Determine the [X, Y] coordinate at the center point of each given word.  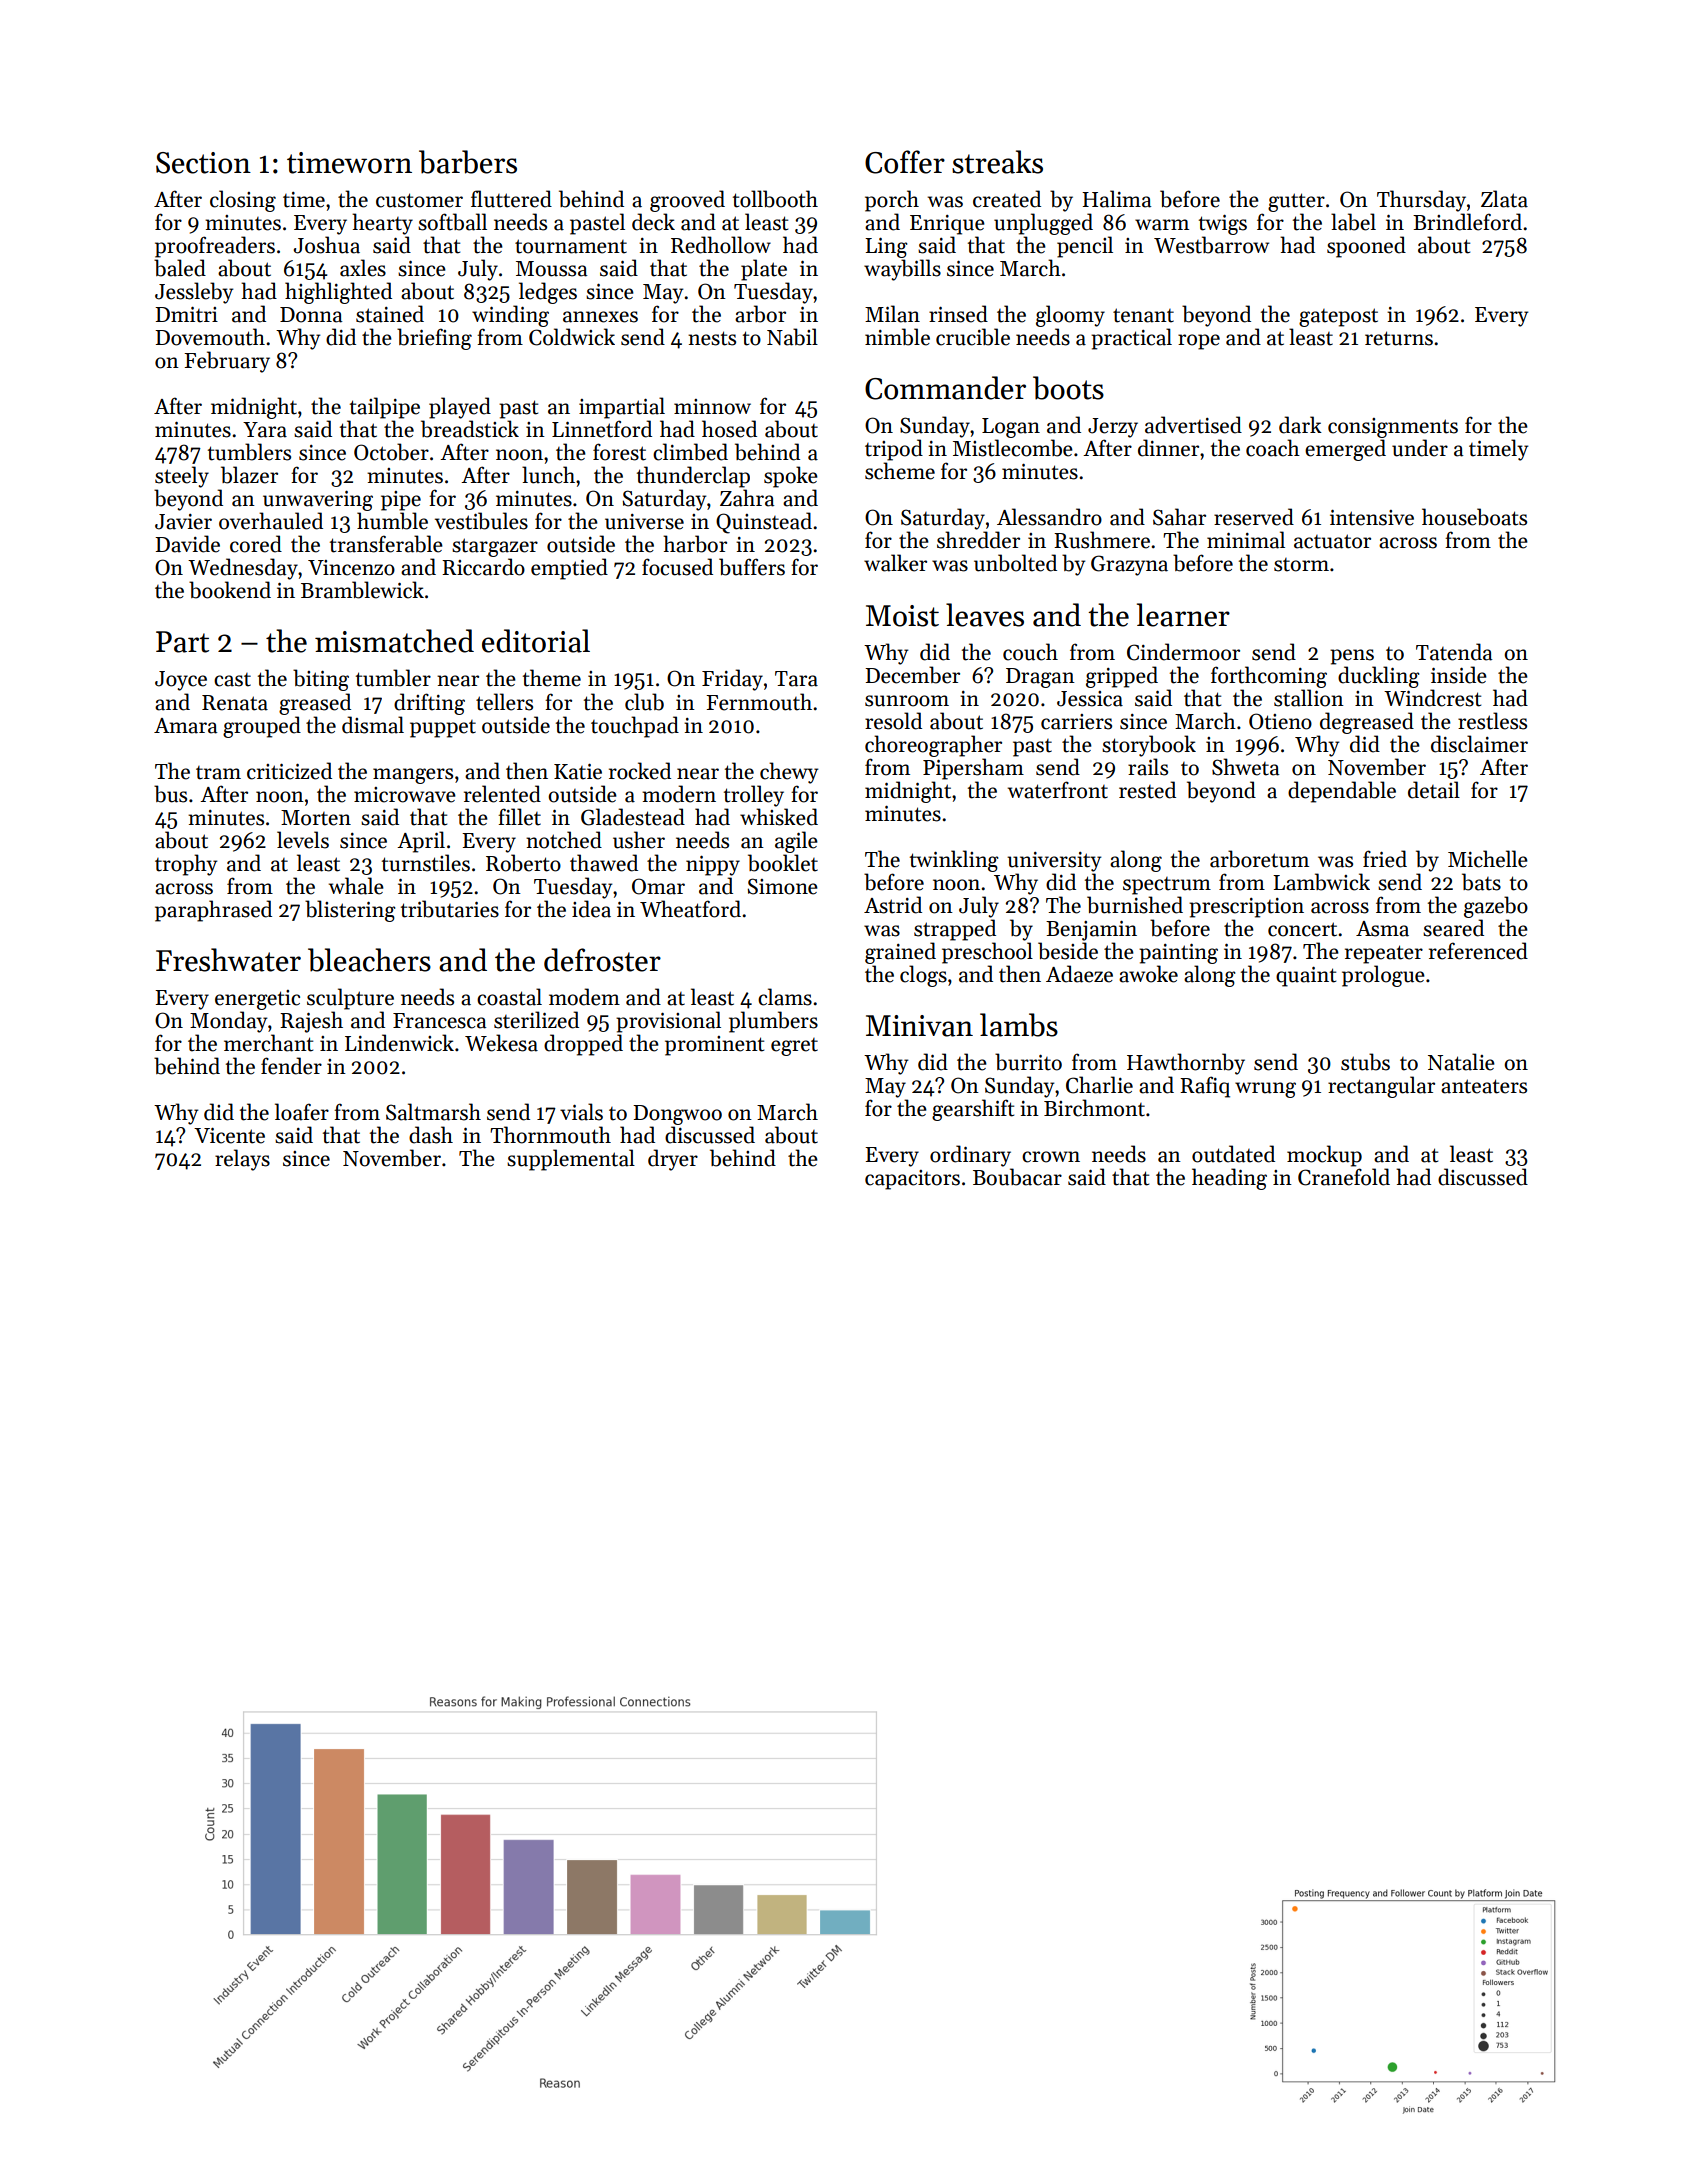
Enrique [947, 225]
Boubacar [1017, 1177]
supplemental [571, 1160]
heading [1229, 1179]
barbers [468, 162]
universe [644, 522]
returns [1399, 338]
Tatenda [1454, 652]
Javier [183, 522]
